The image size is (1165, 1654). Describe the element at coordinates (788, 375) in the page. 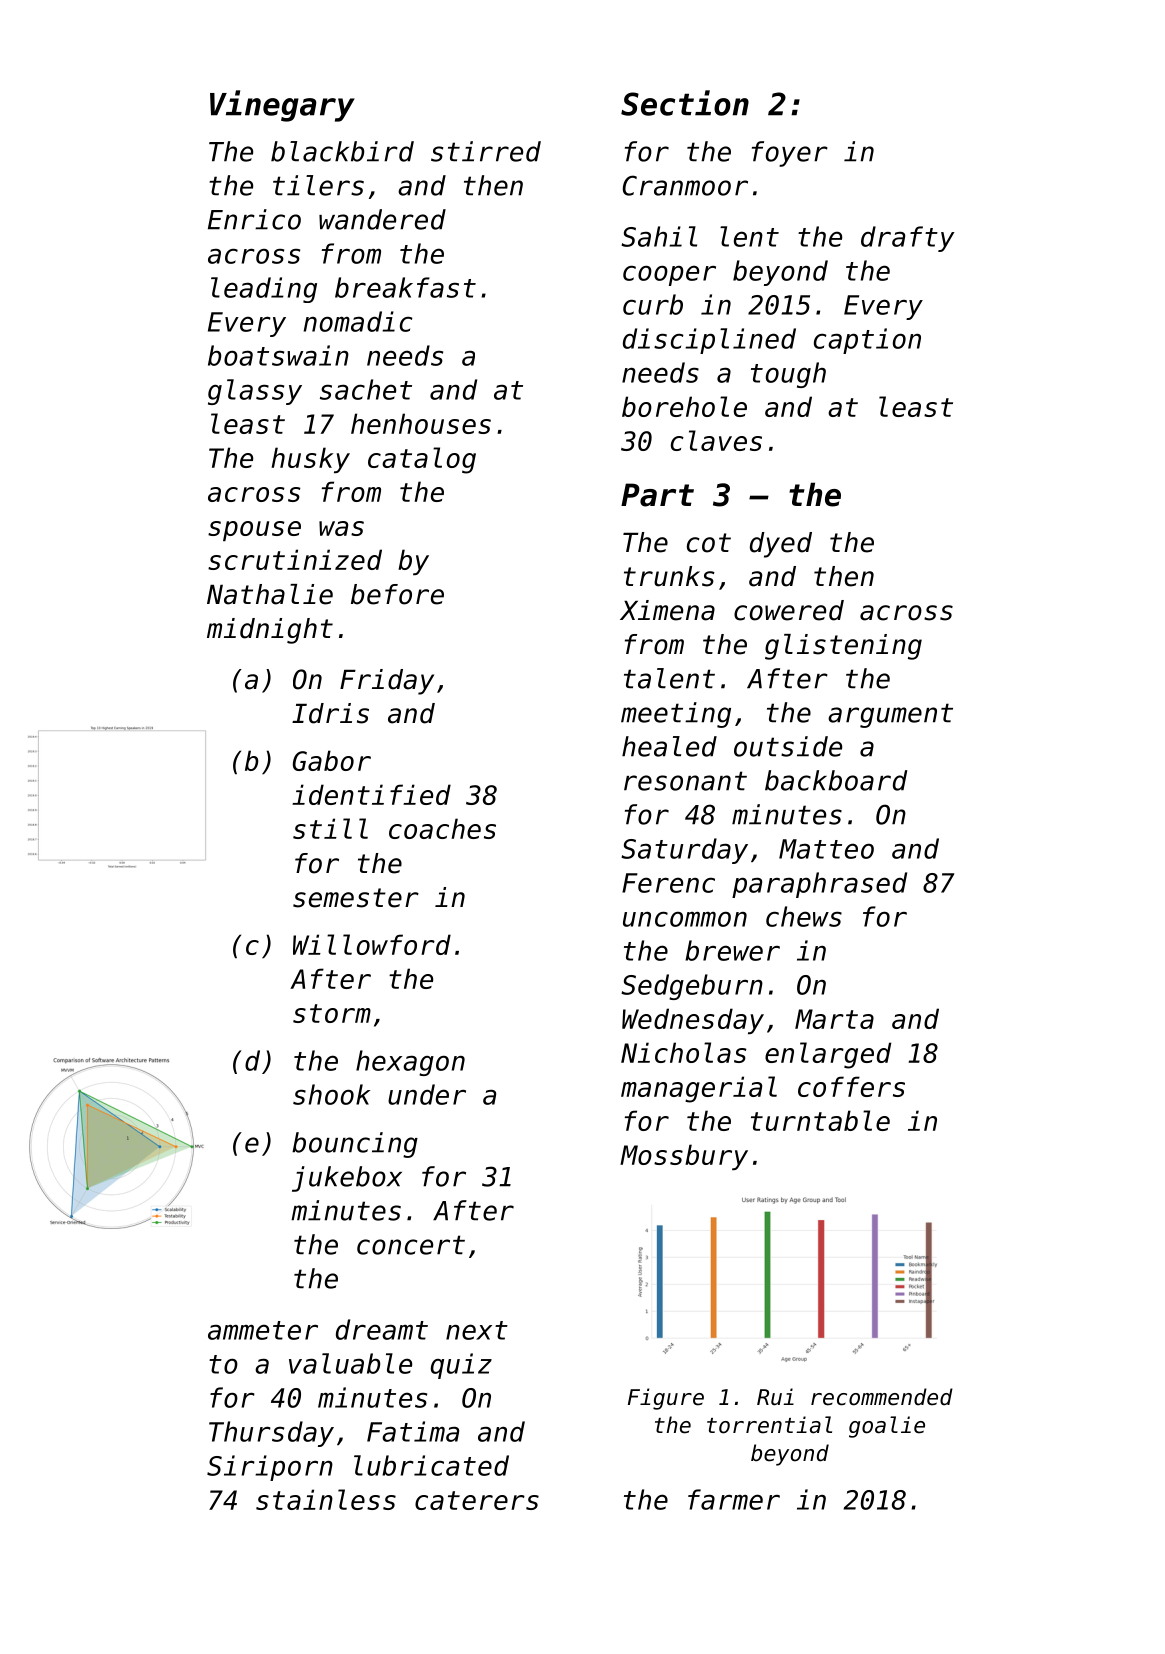

I see `tough` at that location.
